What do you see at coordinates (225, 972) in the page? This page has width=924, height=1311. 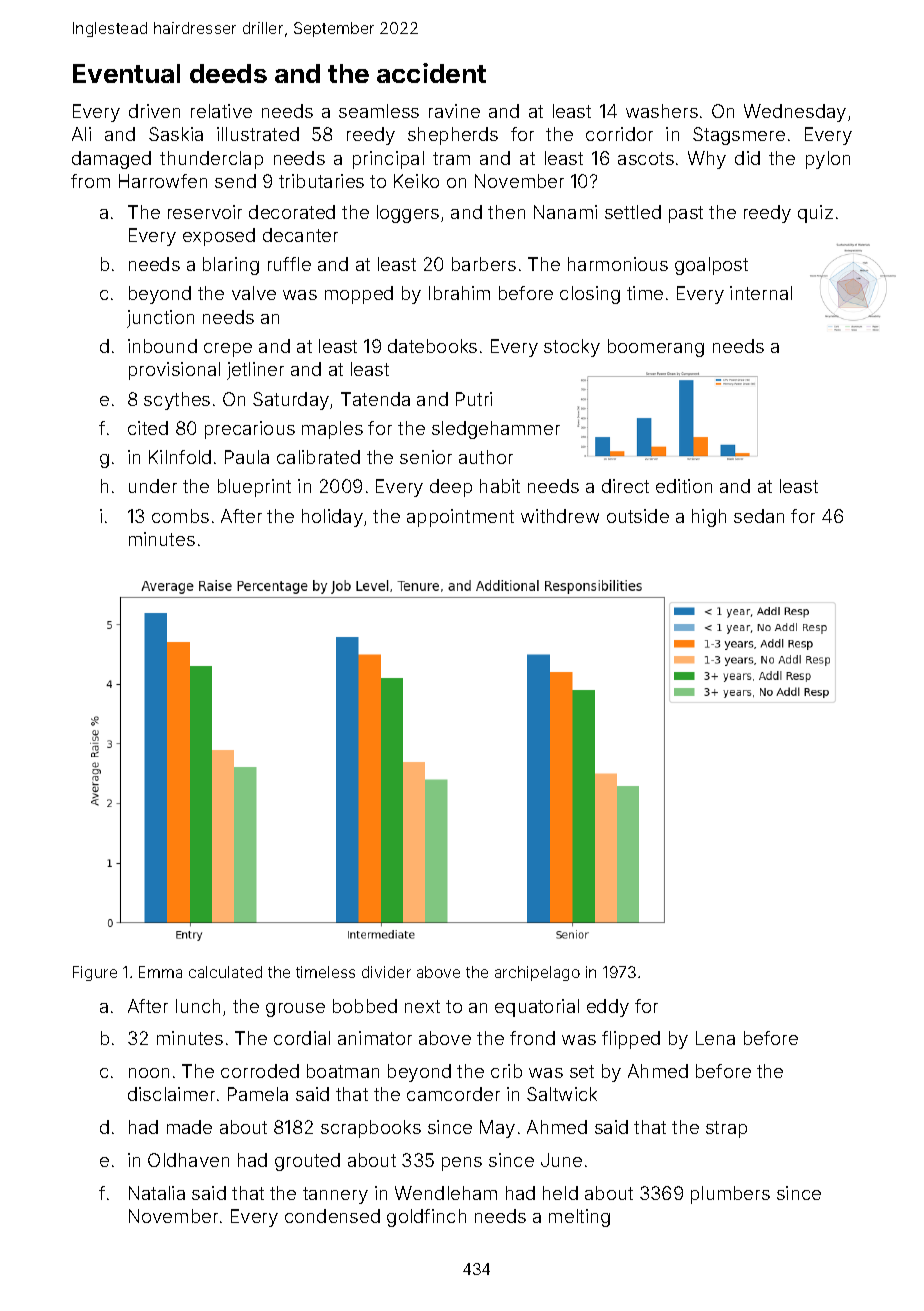 I see `calculated` at bounding box center [225, 972].
